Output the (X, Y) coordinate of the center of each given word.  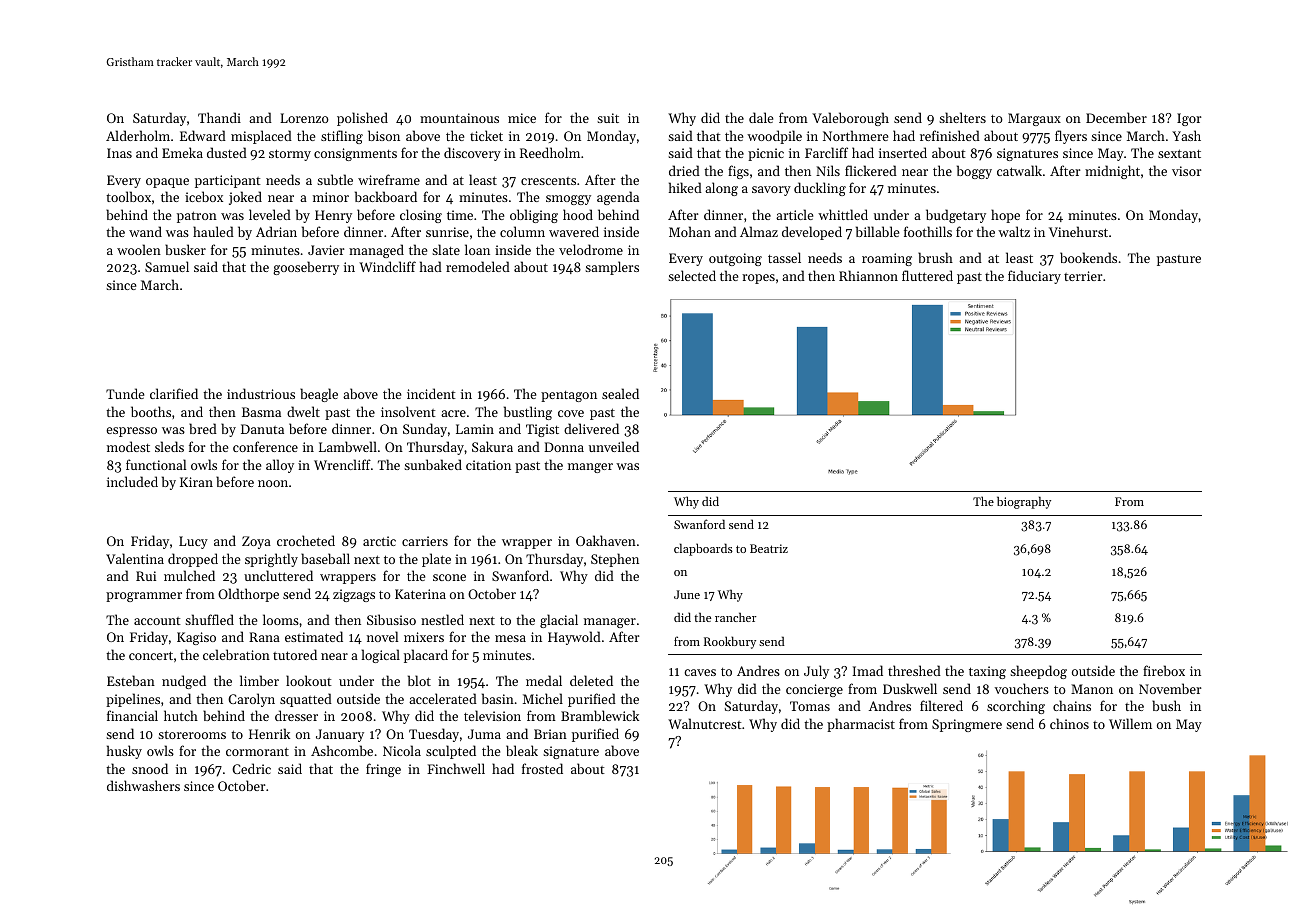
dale (761, 117)
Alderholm (138, 135)
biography (1024, 502)
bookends (1088, 257)
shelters (962, 117)
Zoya (256, 542)
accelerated (443, 698)
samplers (612, 268)
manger (590, 468)
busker (185, 249)
